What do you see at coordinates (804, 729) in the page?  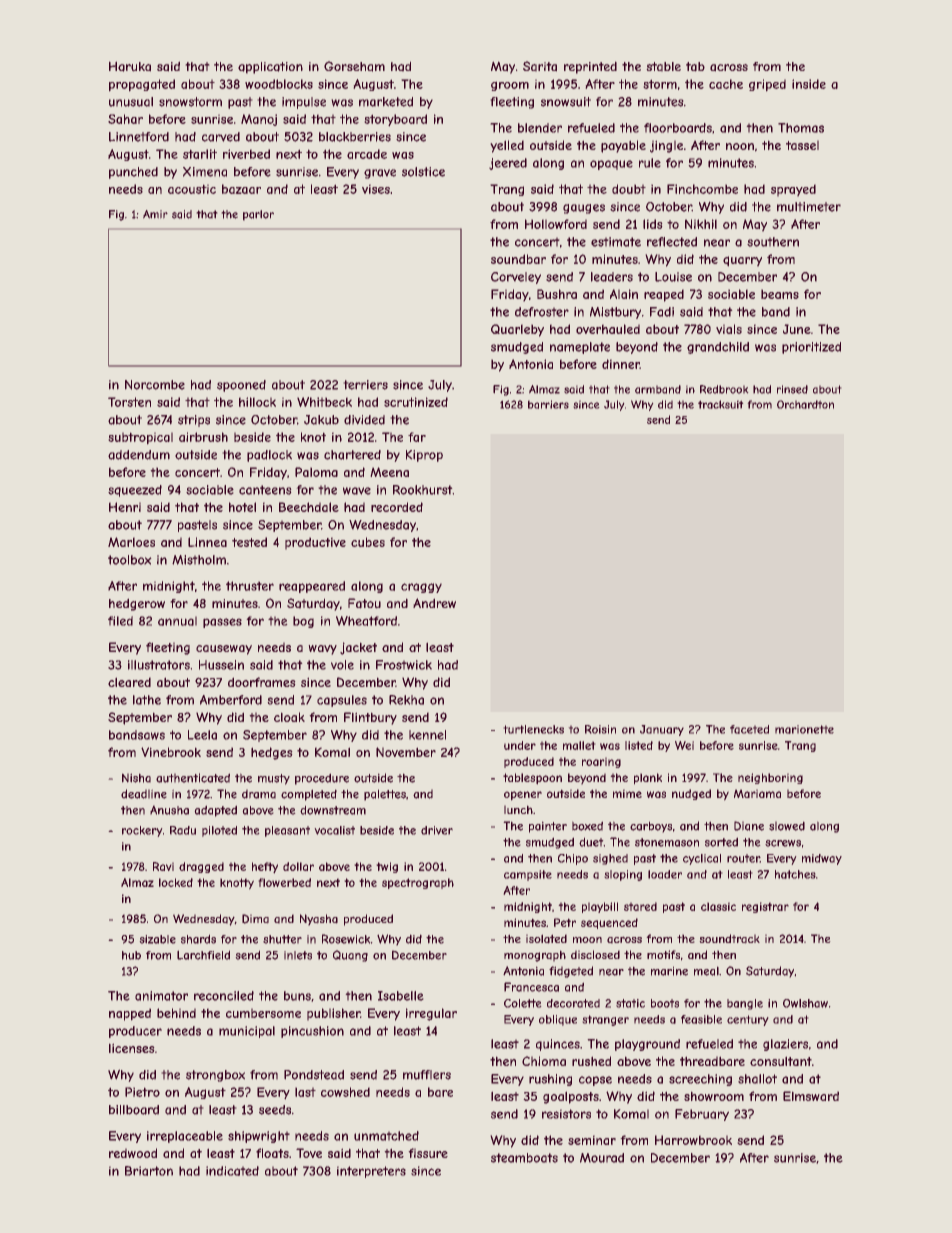 I see `marionette` at bounding box center [804, 729].
